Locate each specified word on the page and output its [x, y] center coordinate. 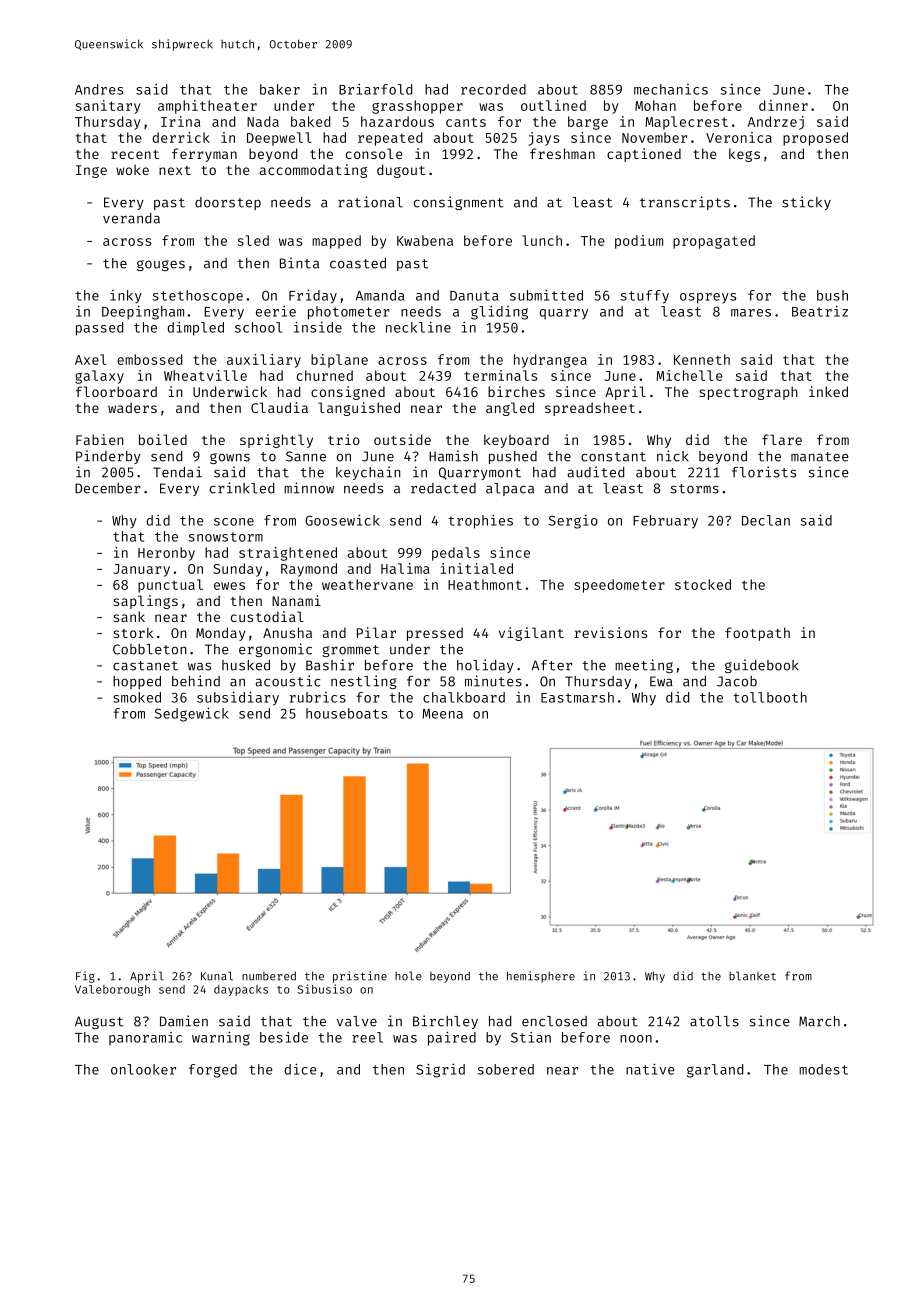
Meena [442, 714]
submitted [546, 295]
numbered [269, 976]
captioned [644, 155]
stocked [703, 584]
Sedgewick [192, 714]
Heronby [166, 554]
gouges [161, 265]
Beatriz [820, 311]
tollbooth [770, 697]
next [175, 170]
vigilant [531, 634]
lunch [542, 240]
